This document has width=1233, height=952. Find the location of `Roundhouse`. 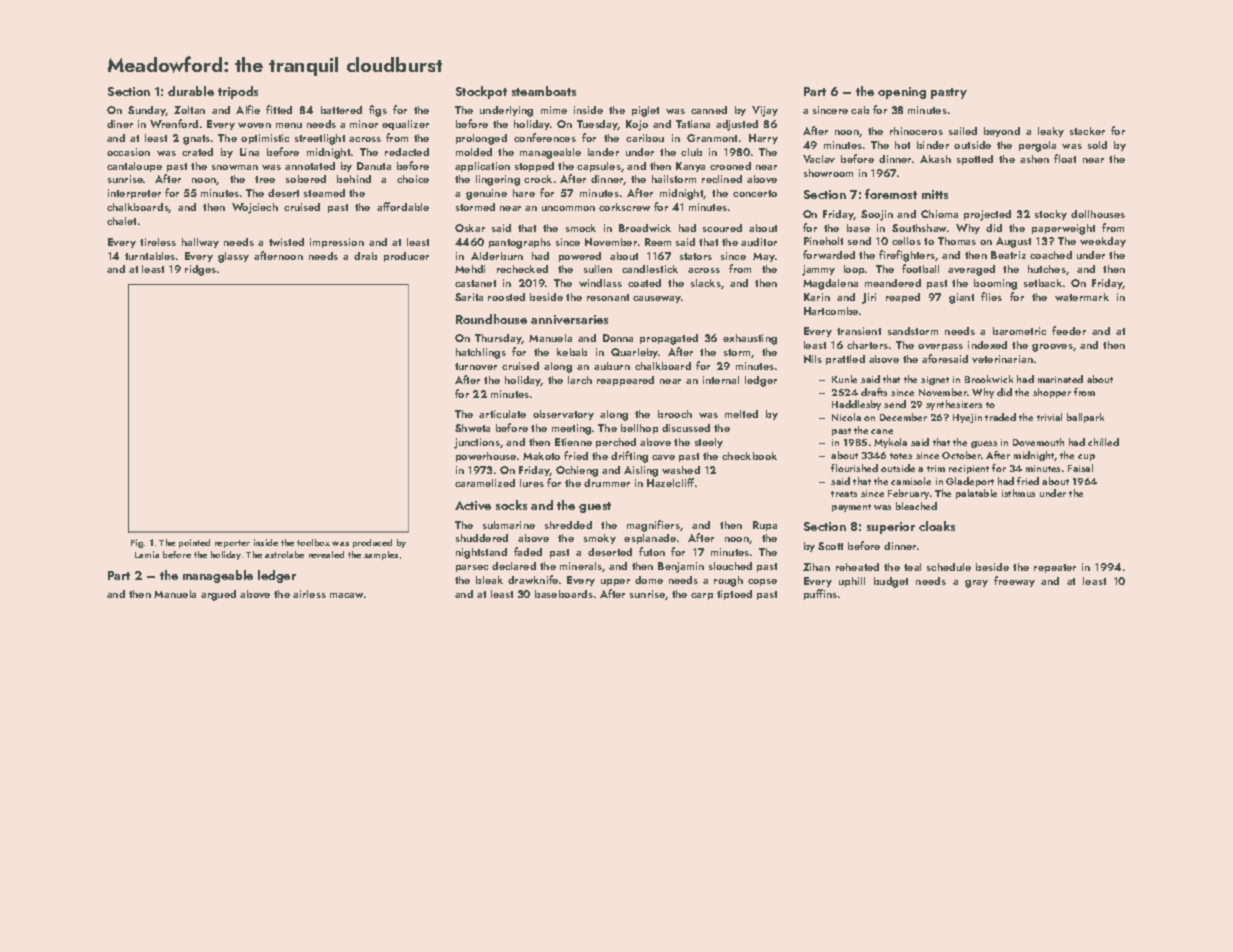

Roundhouse is located at coordinates (491, 319).
